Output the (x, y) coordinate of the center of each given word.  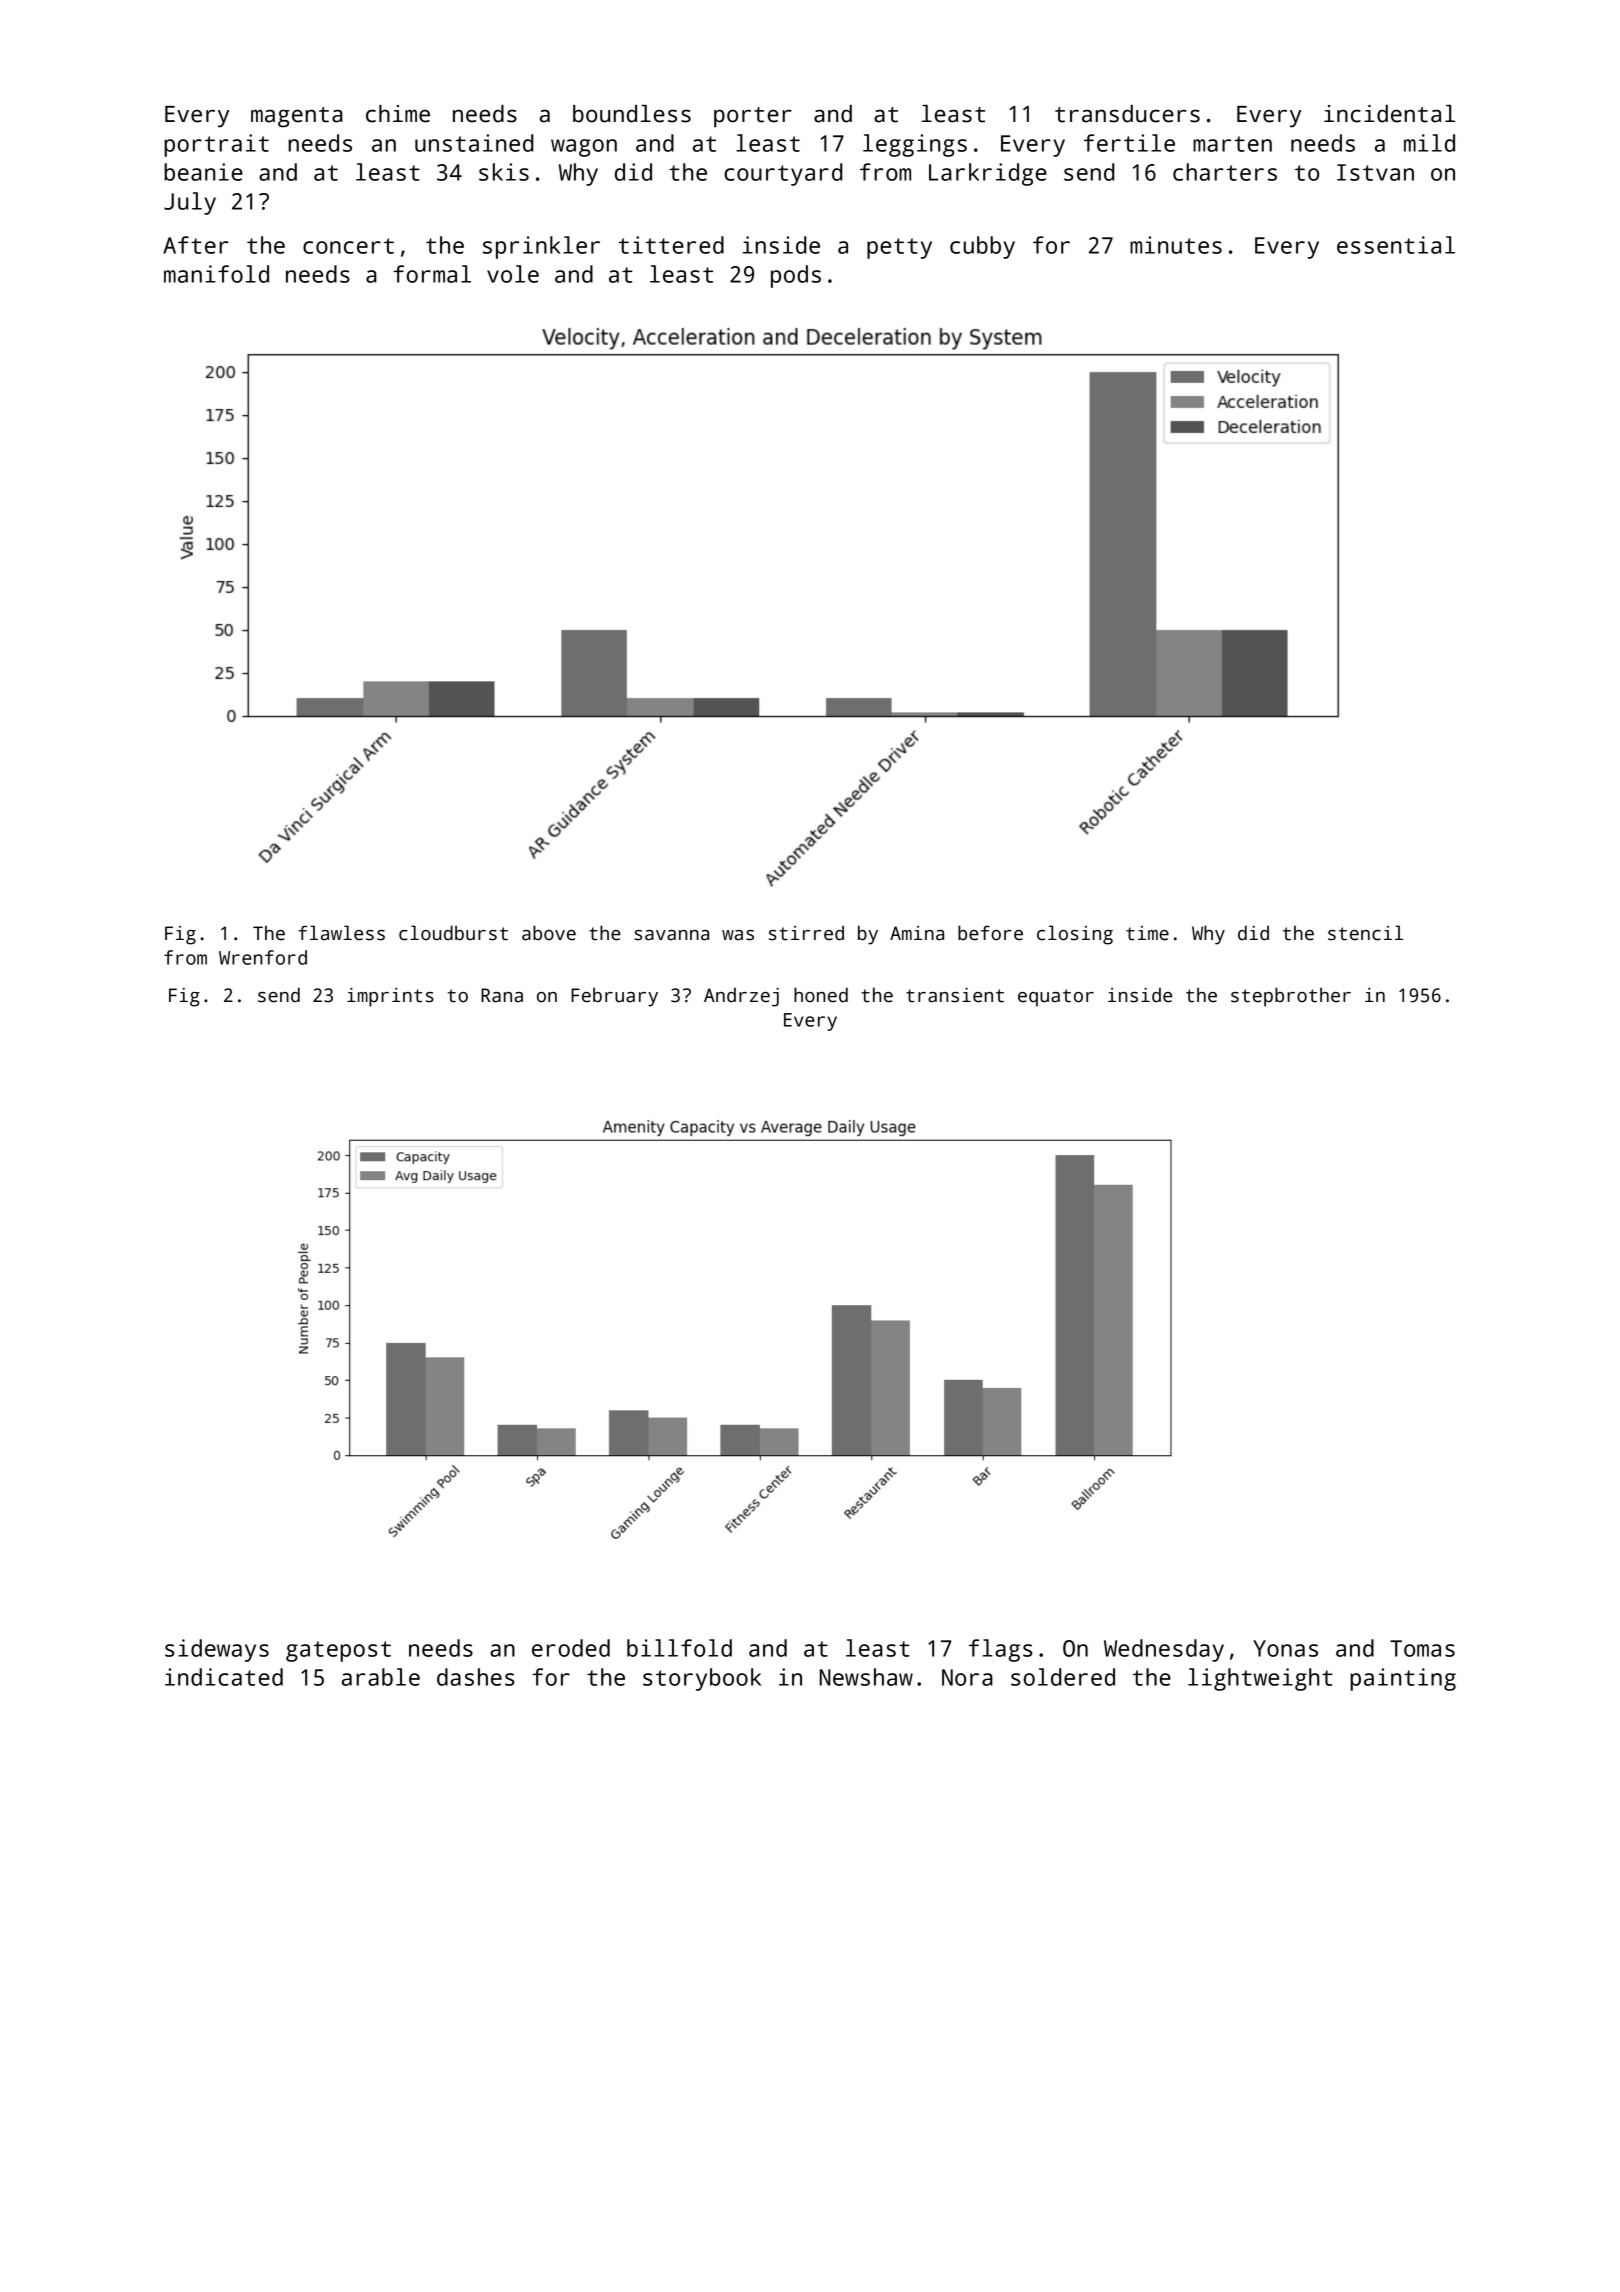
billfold (679, 1648)
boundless (632, 114)
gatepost (338, 1651)
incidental (1389, 114)
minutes (1176, 245)
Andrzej (741, 997)
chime (398, 114)
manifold (216, 274)
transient (955, 995)
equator (1056, 998)
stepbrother (1291, 997)
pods (796, 276)
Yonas (1285, 1648)
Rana (502, 995)
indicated (224, 1677)
